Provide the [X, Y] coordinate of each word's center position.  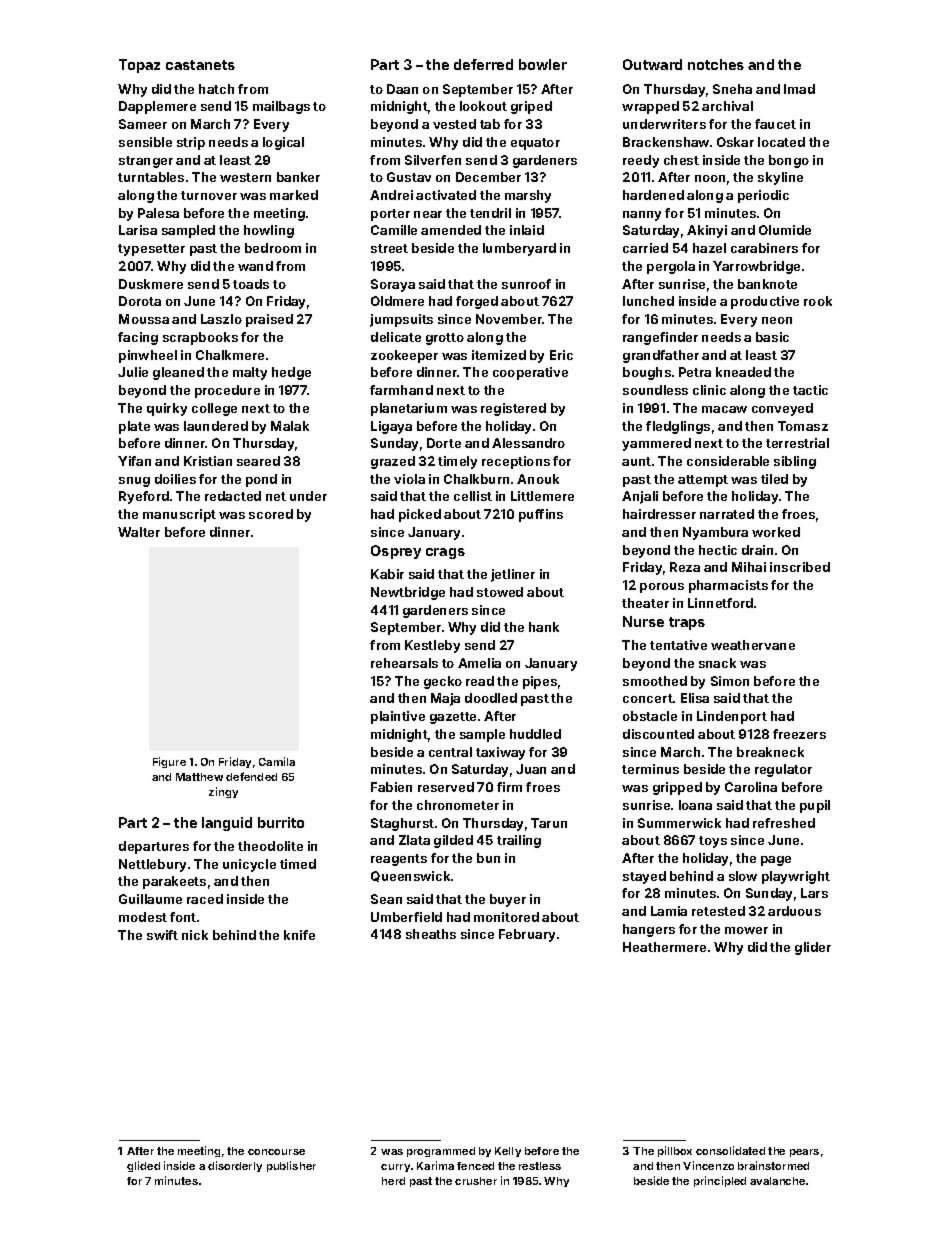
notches [716, 64]
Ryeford [144, 497]
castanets [200, 65]
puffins [541, 515]
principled [720, 1181]
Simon [730, 681]
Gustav [409, 177]
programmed [441, 1152]
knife [299, 935]
